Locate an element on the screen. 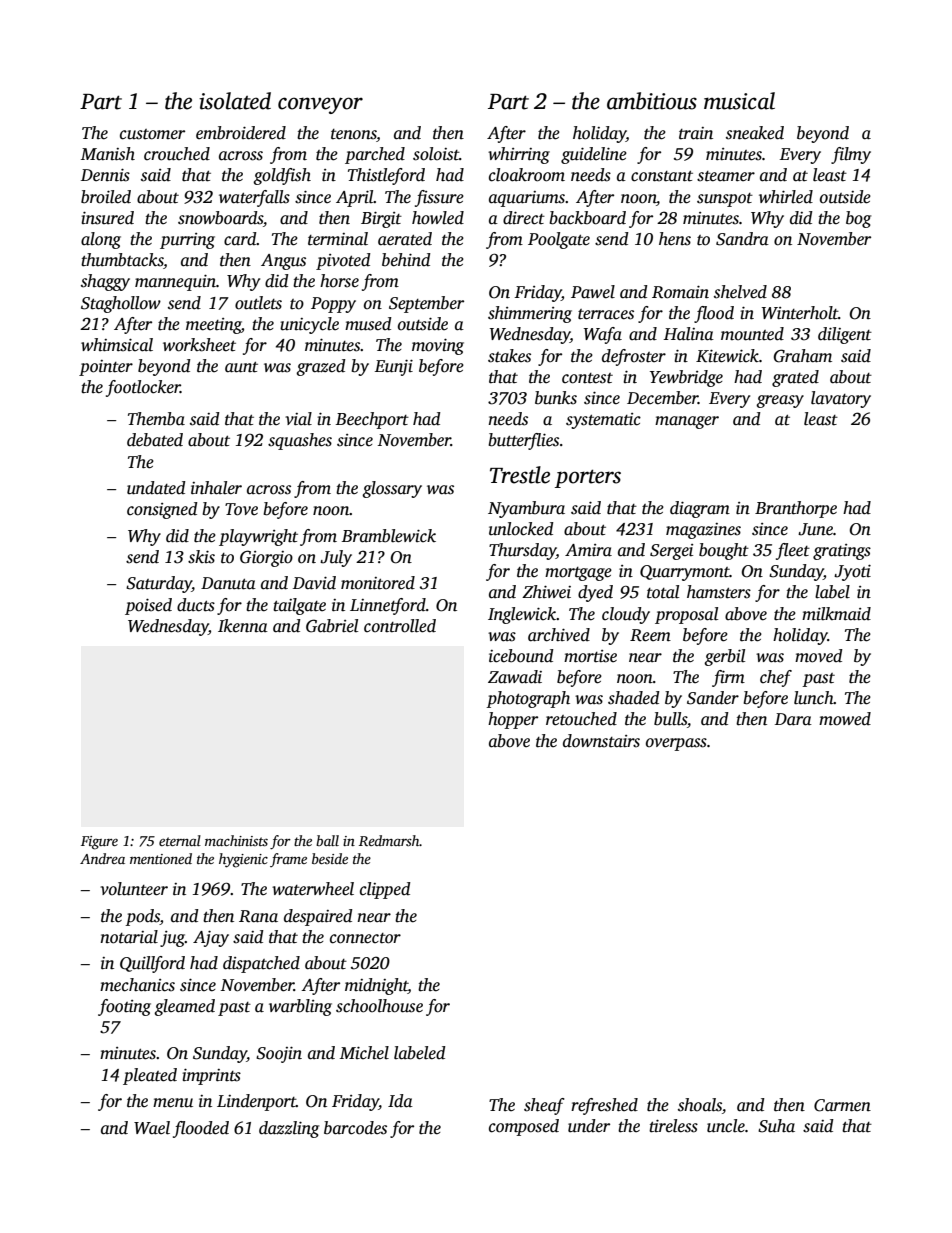  Birgit is located at coordinates (381, 219).
